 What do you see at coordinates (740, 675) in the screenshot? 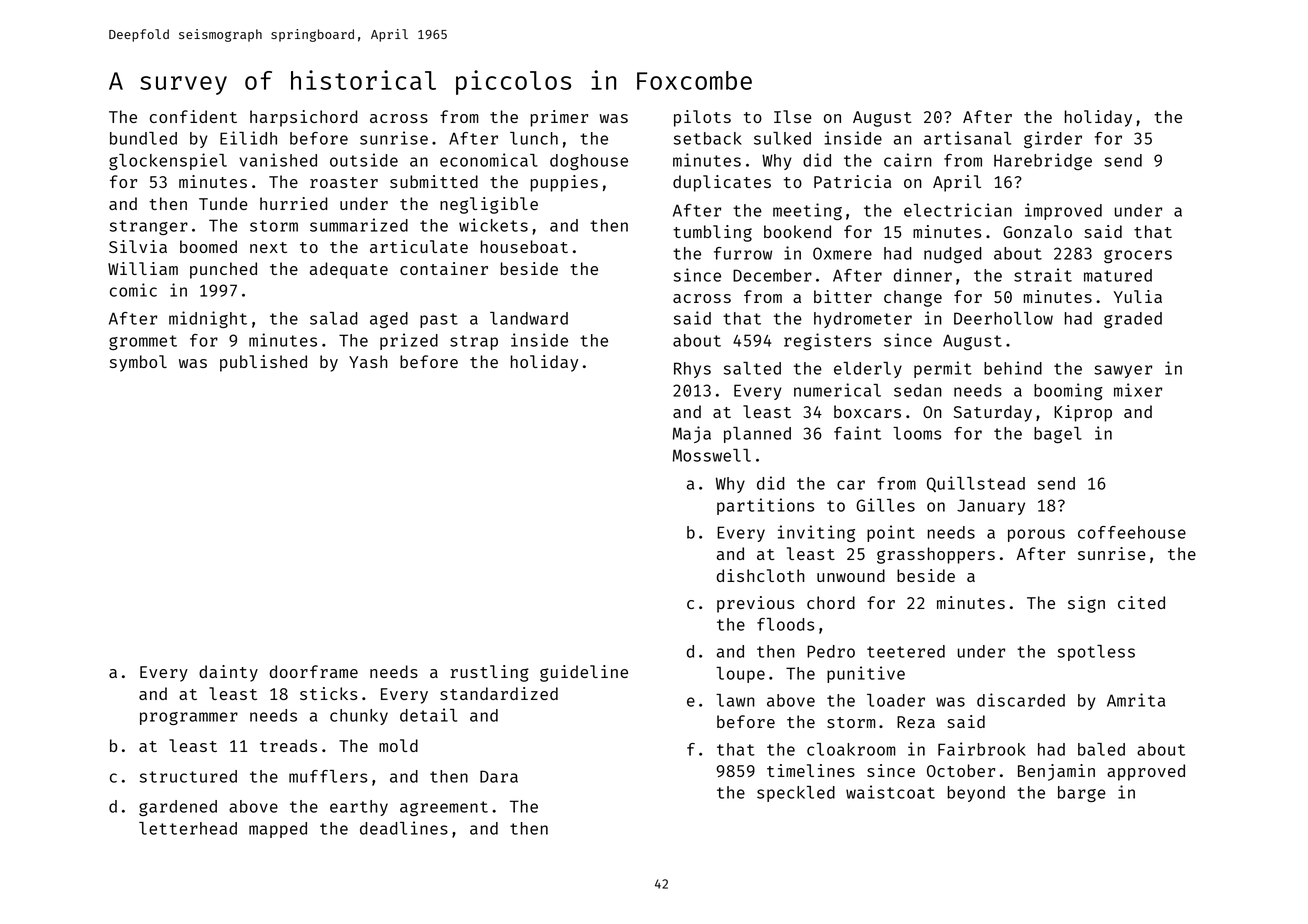
I see `loupe` at bounding box center [740, 675].
